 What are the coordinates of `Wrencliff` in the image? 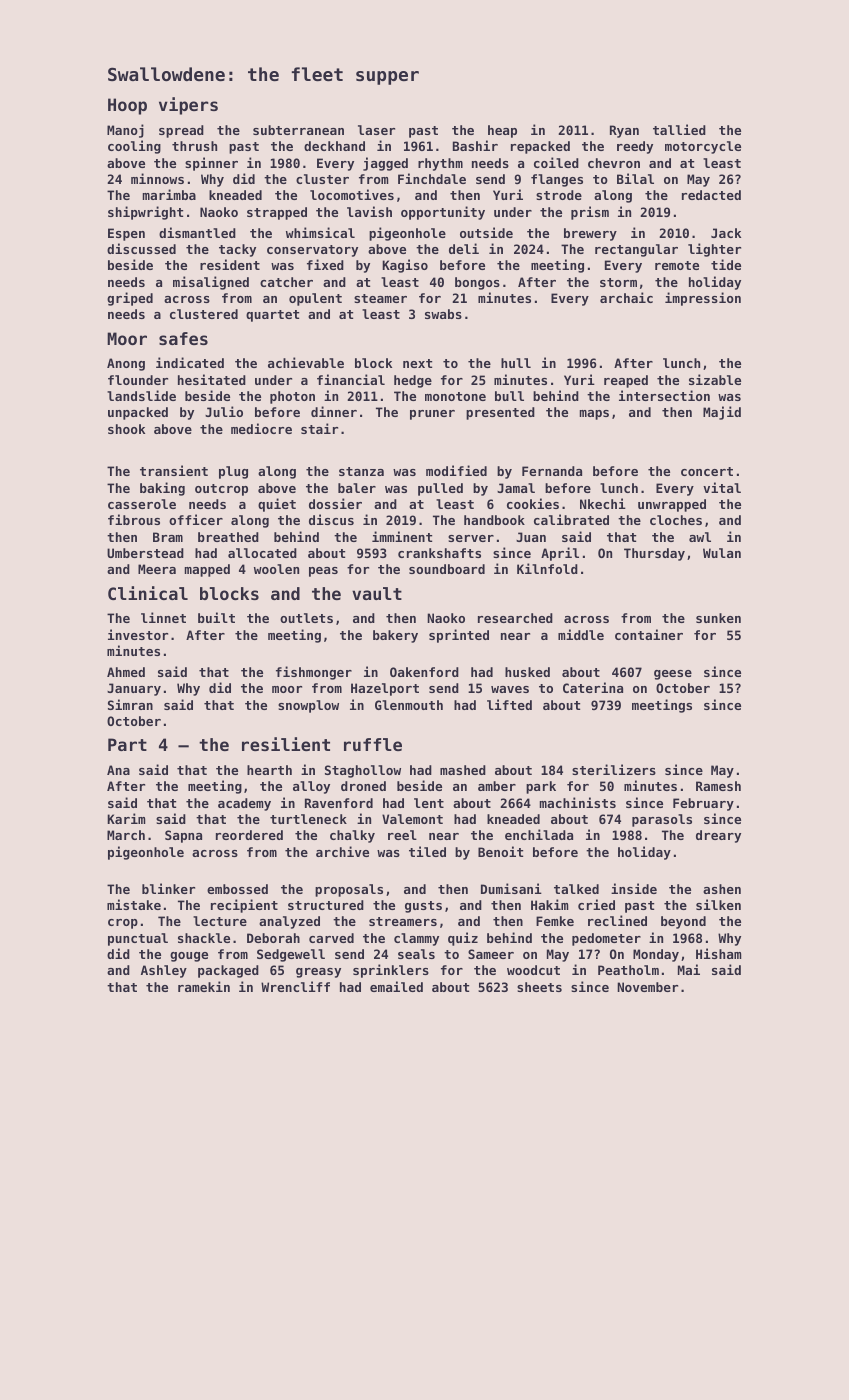 It's located at (295, 986).
